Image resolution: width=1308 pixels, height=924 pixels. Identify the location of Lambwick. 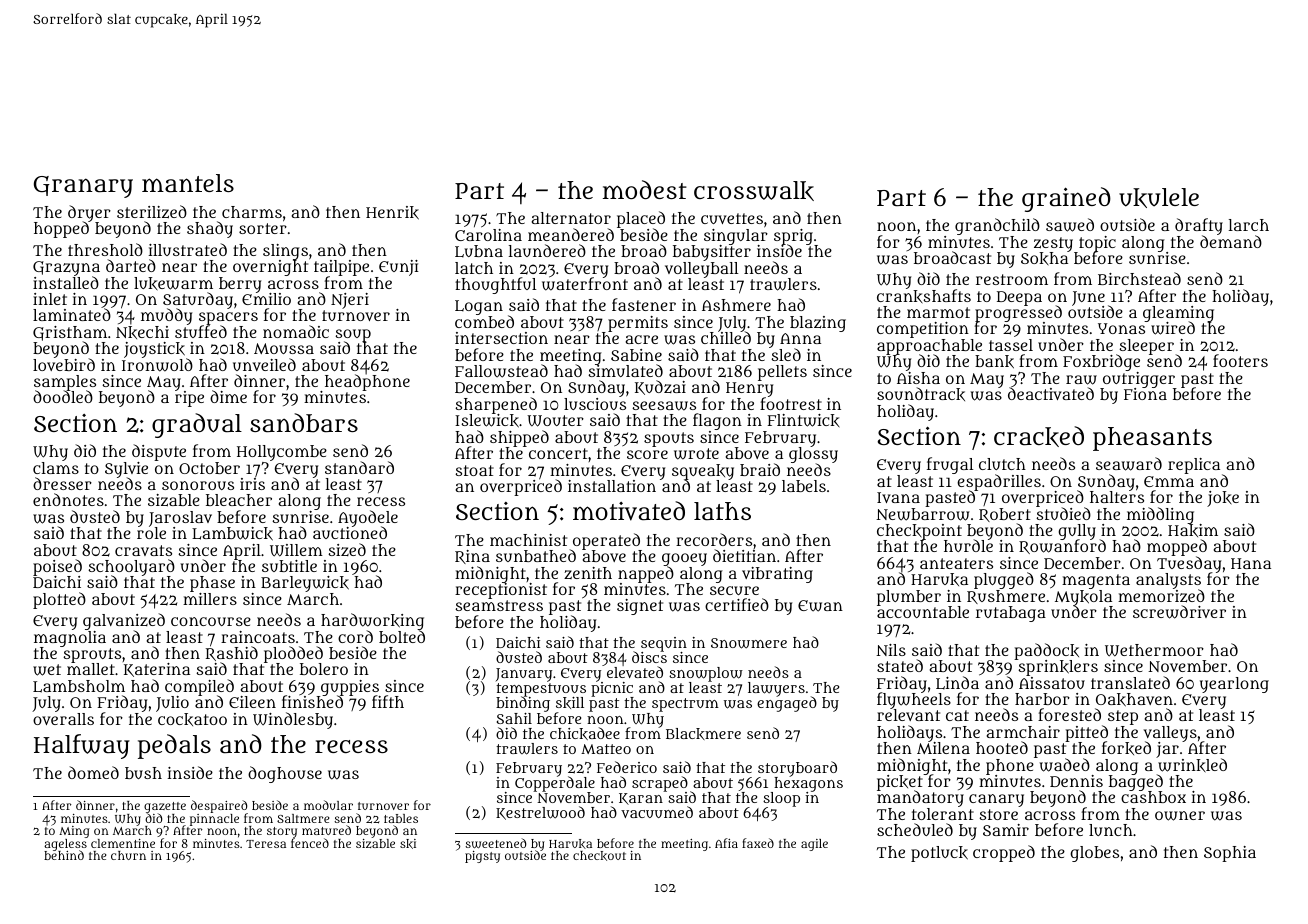
(232, 534).
